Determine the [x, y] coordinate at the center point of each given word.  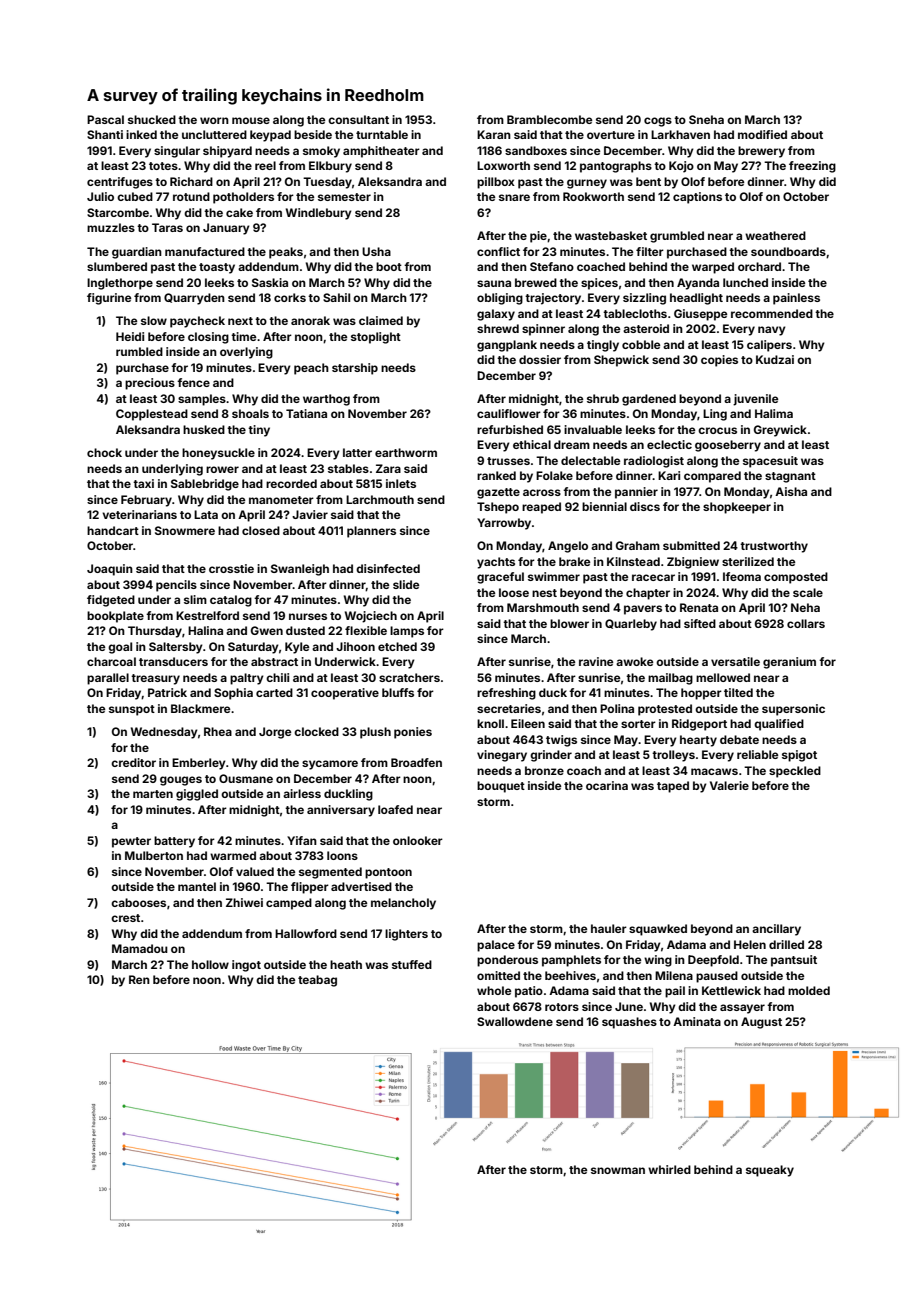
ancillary [776, 930]
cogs [658, 122]
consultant [358, 119]
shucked [152, 119]
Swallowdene [515, 1021]
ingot [246, 966]
